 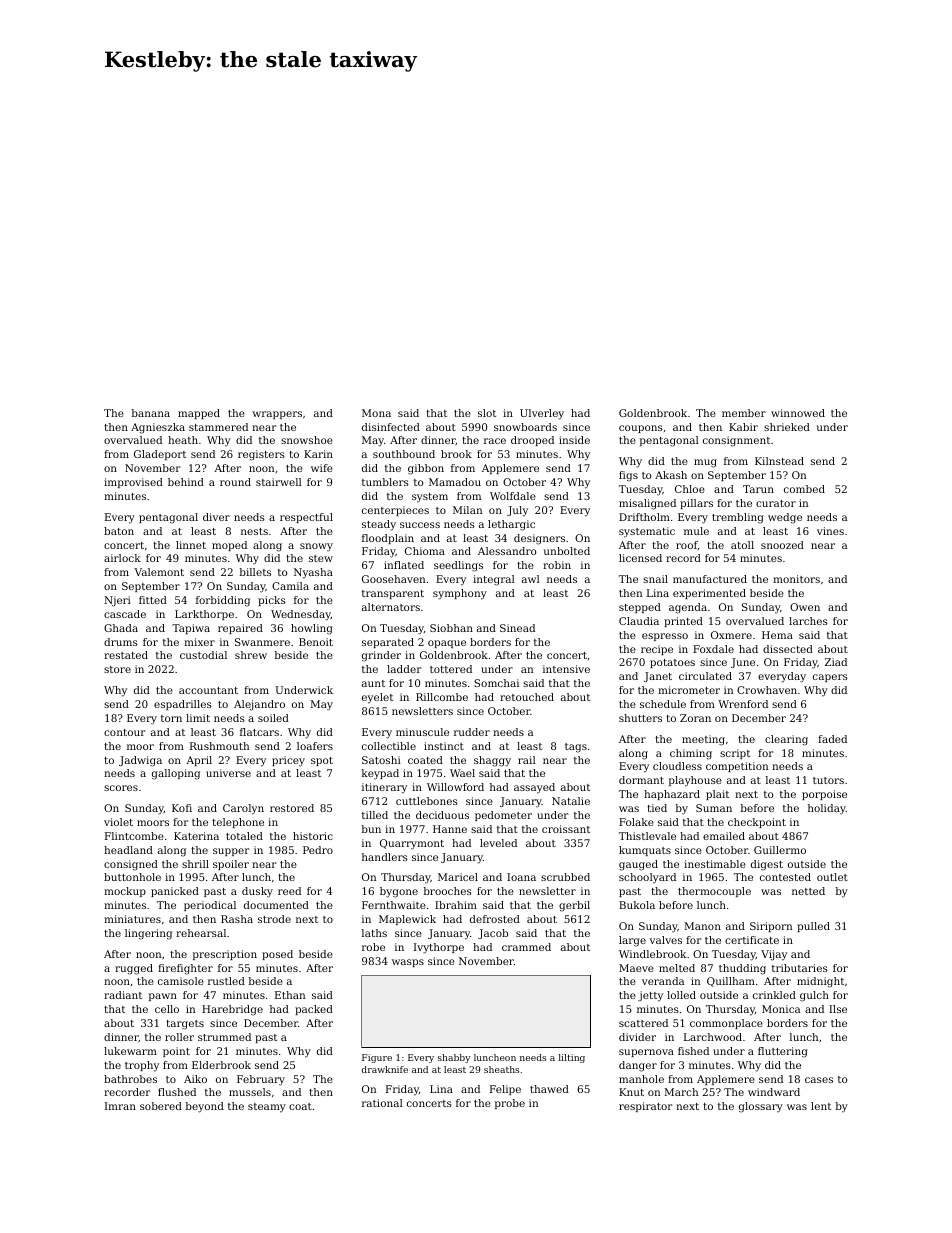 What do you see at coordinates (503, 816) in the screenshot?
I see `pedometer` at bounding box center [503, 816].
